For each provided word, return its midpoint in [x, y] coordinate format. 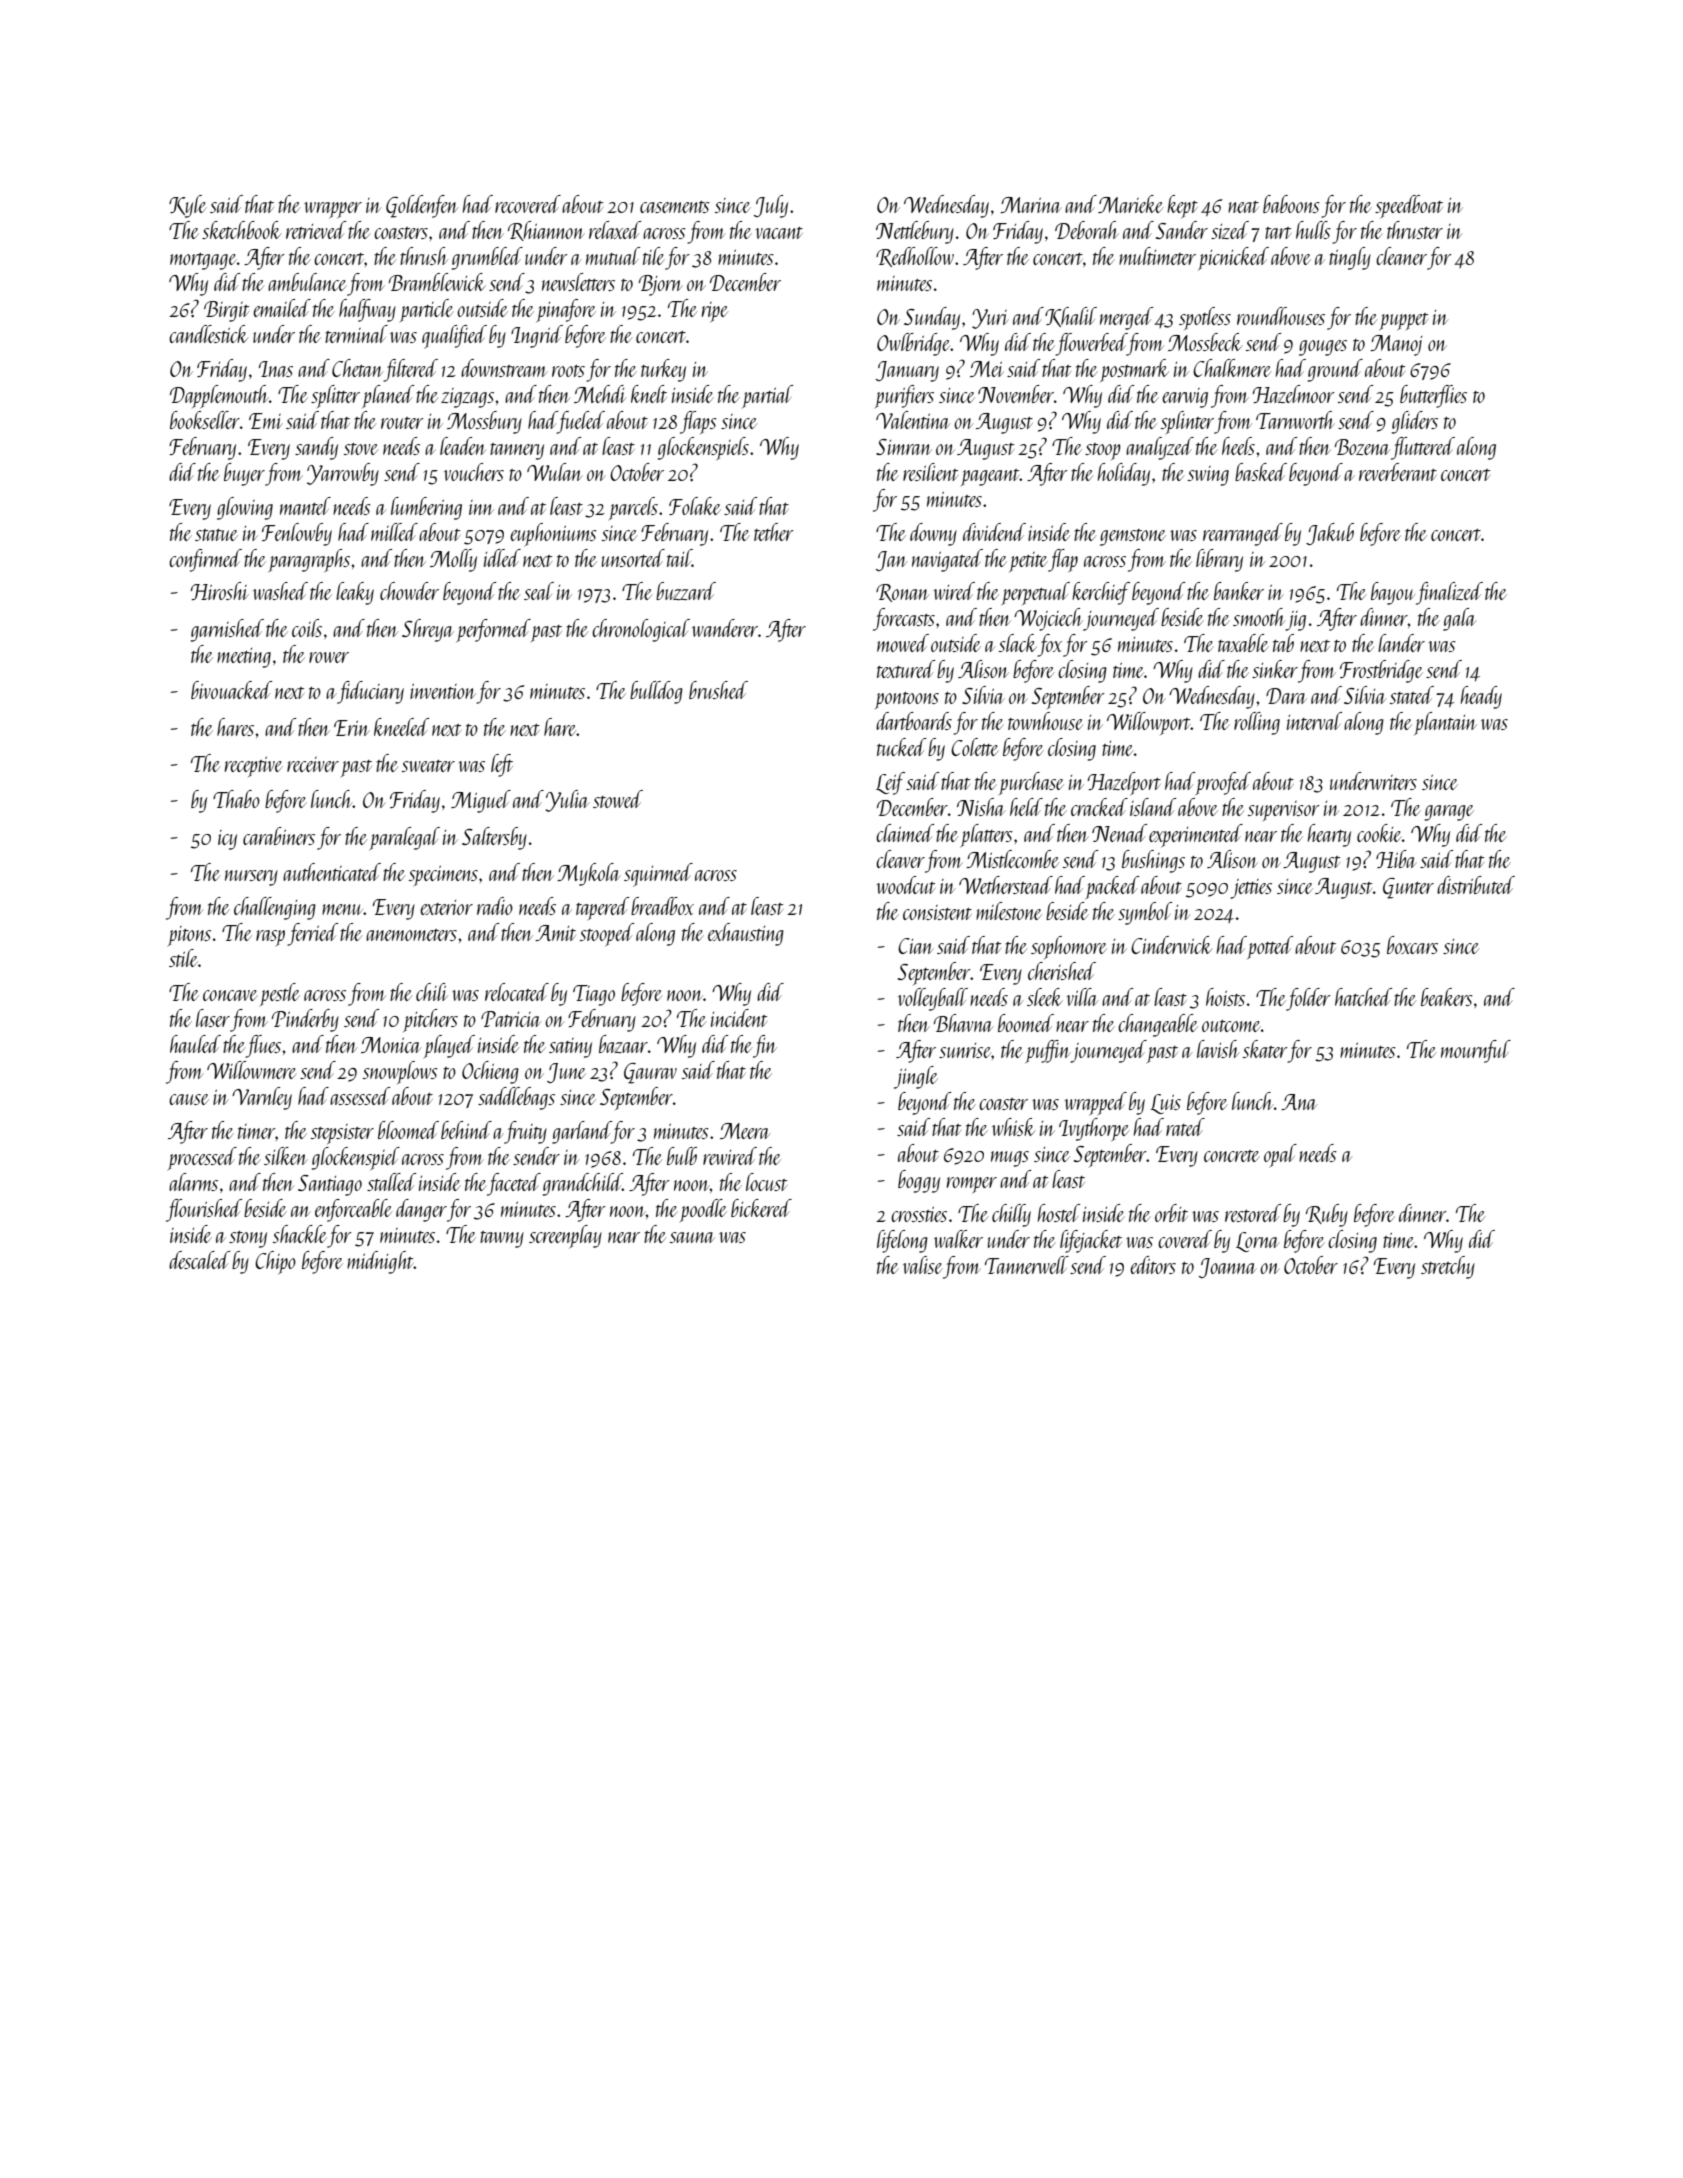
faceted [514, 1184]
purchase [1031, 783]
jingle [916, 1077]
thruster [1415, 230]
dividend [994, 532]
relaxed [615, 230]
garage [1449, 813]
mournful [1476, 1051]
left [502, 765]
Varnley [262, 1098]
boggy [919, 1181]
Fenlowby [297, 534]
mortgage [203, 261]
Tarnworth [1295, 420]
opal [1280, 1155]
